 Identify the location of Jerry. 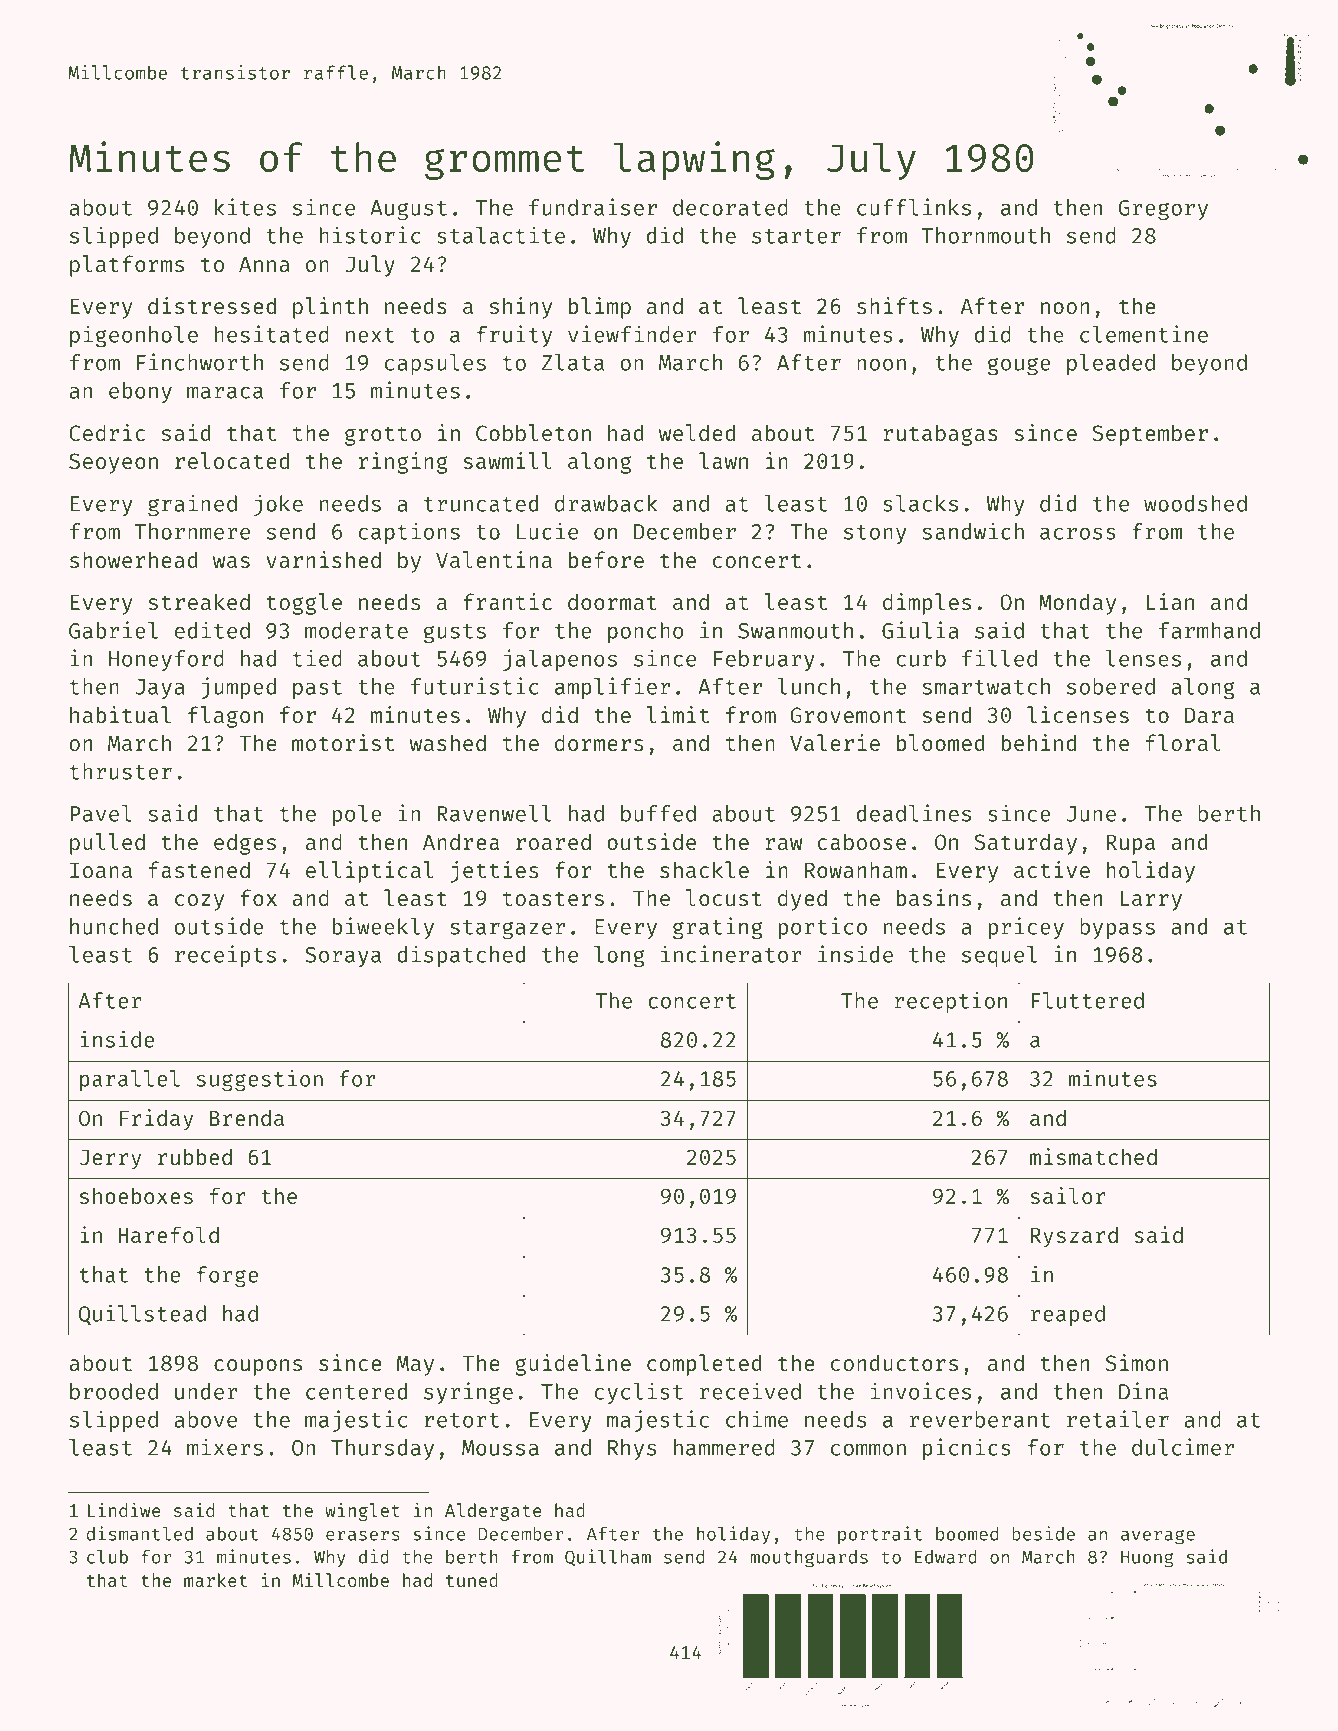
(110, 1160).
